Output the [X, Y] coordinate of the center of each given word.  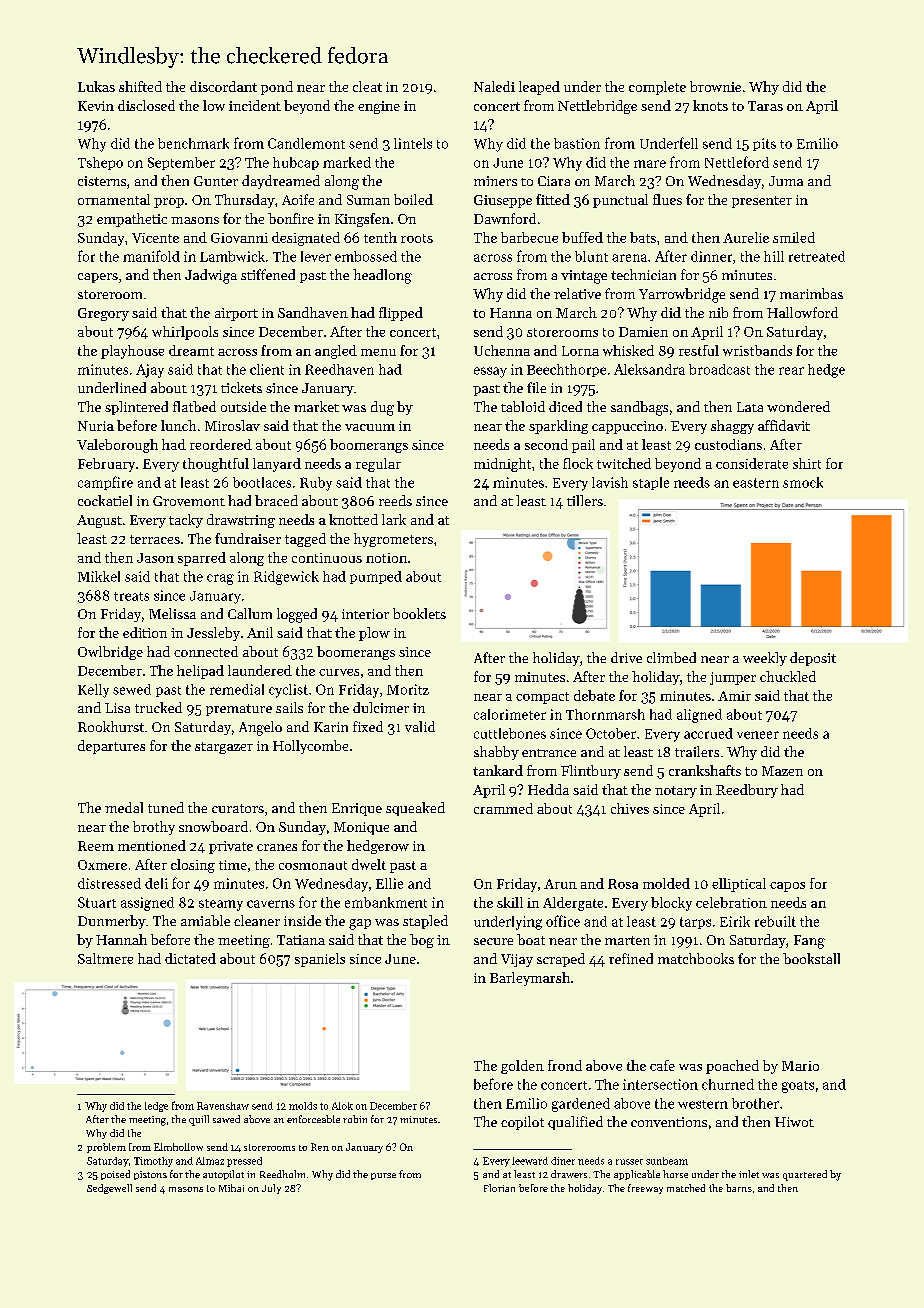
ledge [156, 1107]
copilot [522, 1123]
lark [394, 519]
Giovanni [239, 238]
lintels [413, 143]
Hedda [548, 789]
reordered [221, 444]
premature [239, 710]
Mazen [782, 771]
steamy [221, 905]
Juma [786, 181]
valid [420, 726]
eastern [756, 483]
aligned [699, 716]
